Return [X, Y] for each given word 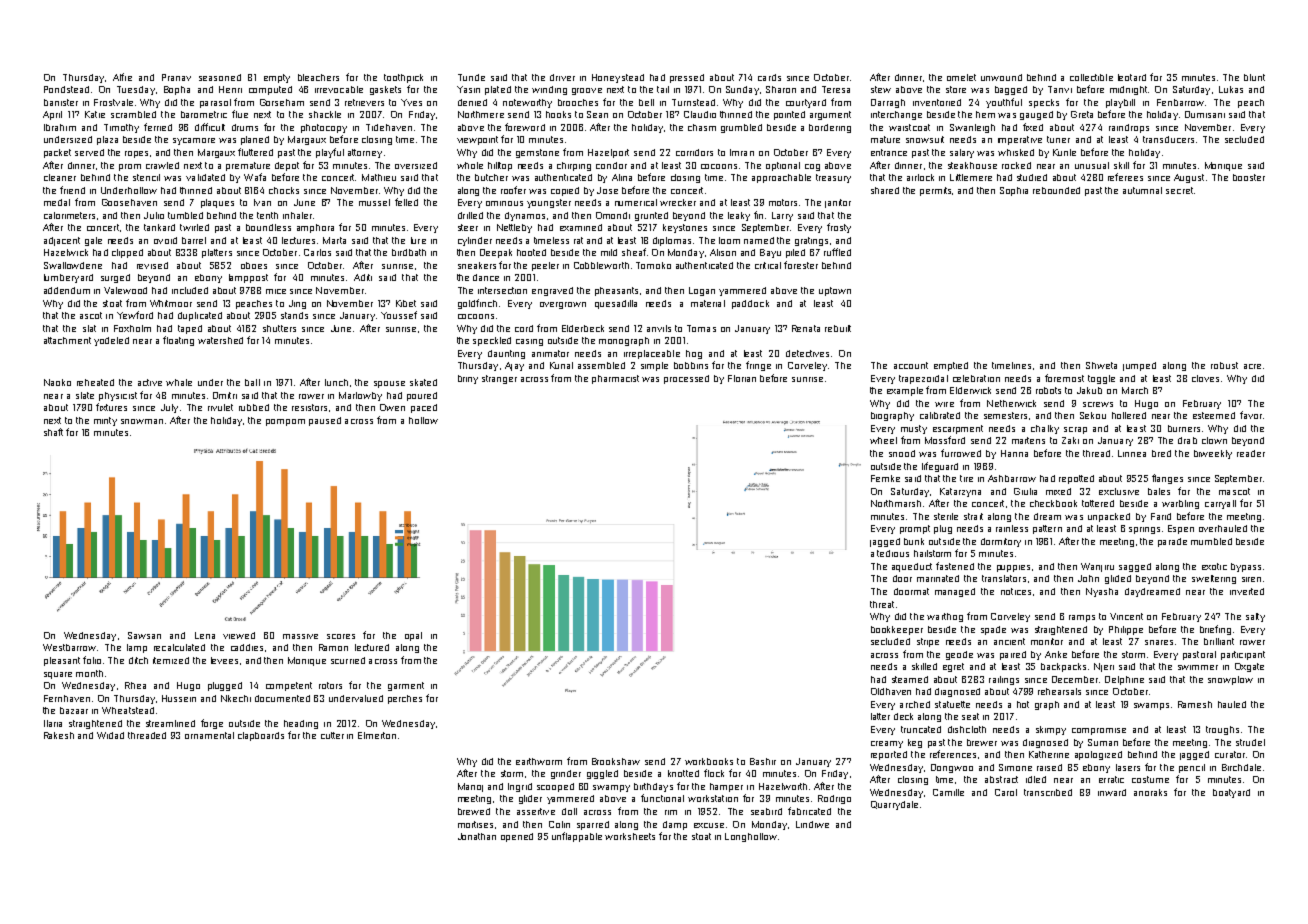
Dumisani [1205, 114]
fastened [955, 566]
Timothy [121, 128]
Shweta [1101, 365]
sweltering [1214, 579]
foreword [525, 127]
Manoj [470, 787]
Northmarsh [896, 503]
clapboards [261, 736]
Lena [205, 635]
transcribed [1048, 792]
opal [413, 636]
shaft [53, 432]
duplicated [200, 316]
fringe [758, 366]
